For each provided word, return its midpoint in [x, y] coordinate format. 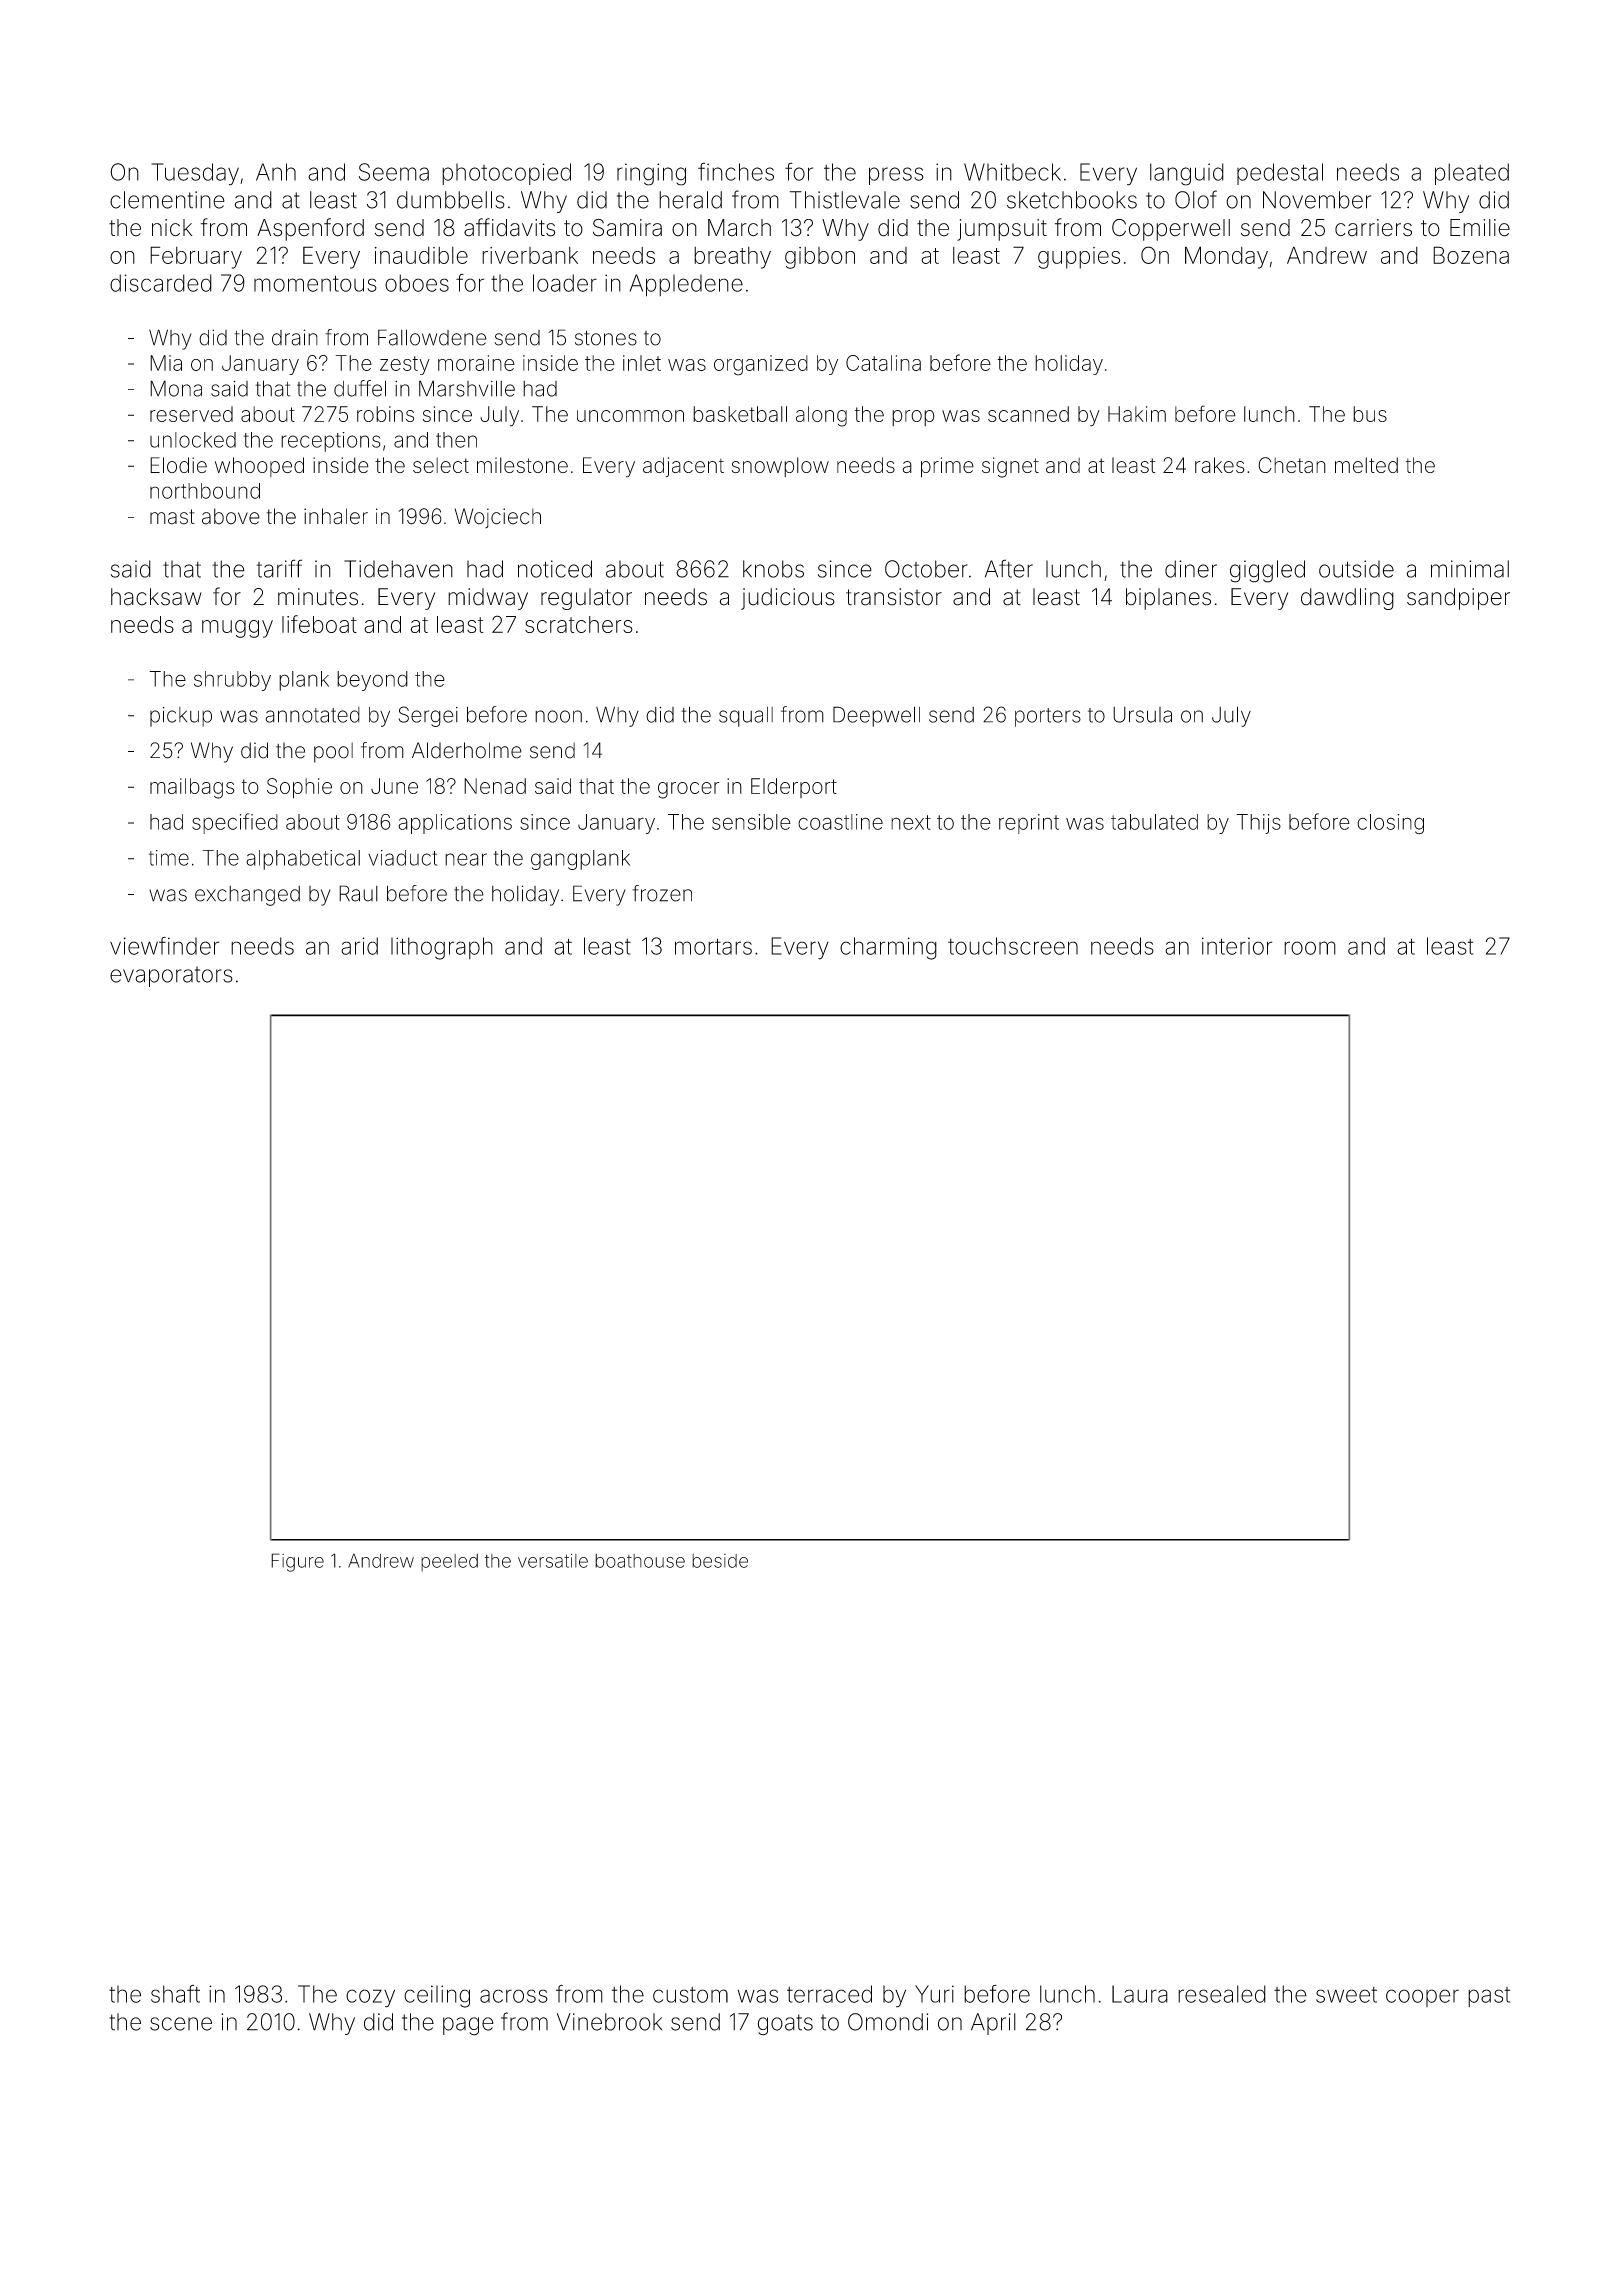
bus [1370, 414]
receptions [331, 442]
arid [359, 946]
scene [181, 2024]
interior [1237, 946]
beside [720, 1561]
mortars [713, 946]
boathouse [640, 1561]
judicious [788, 599]
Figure [297, 1562]
